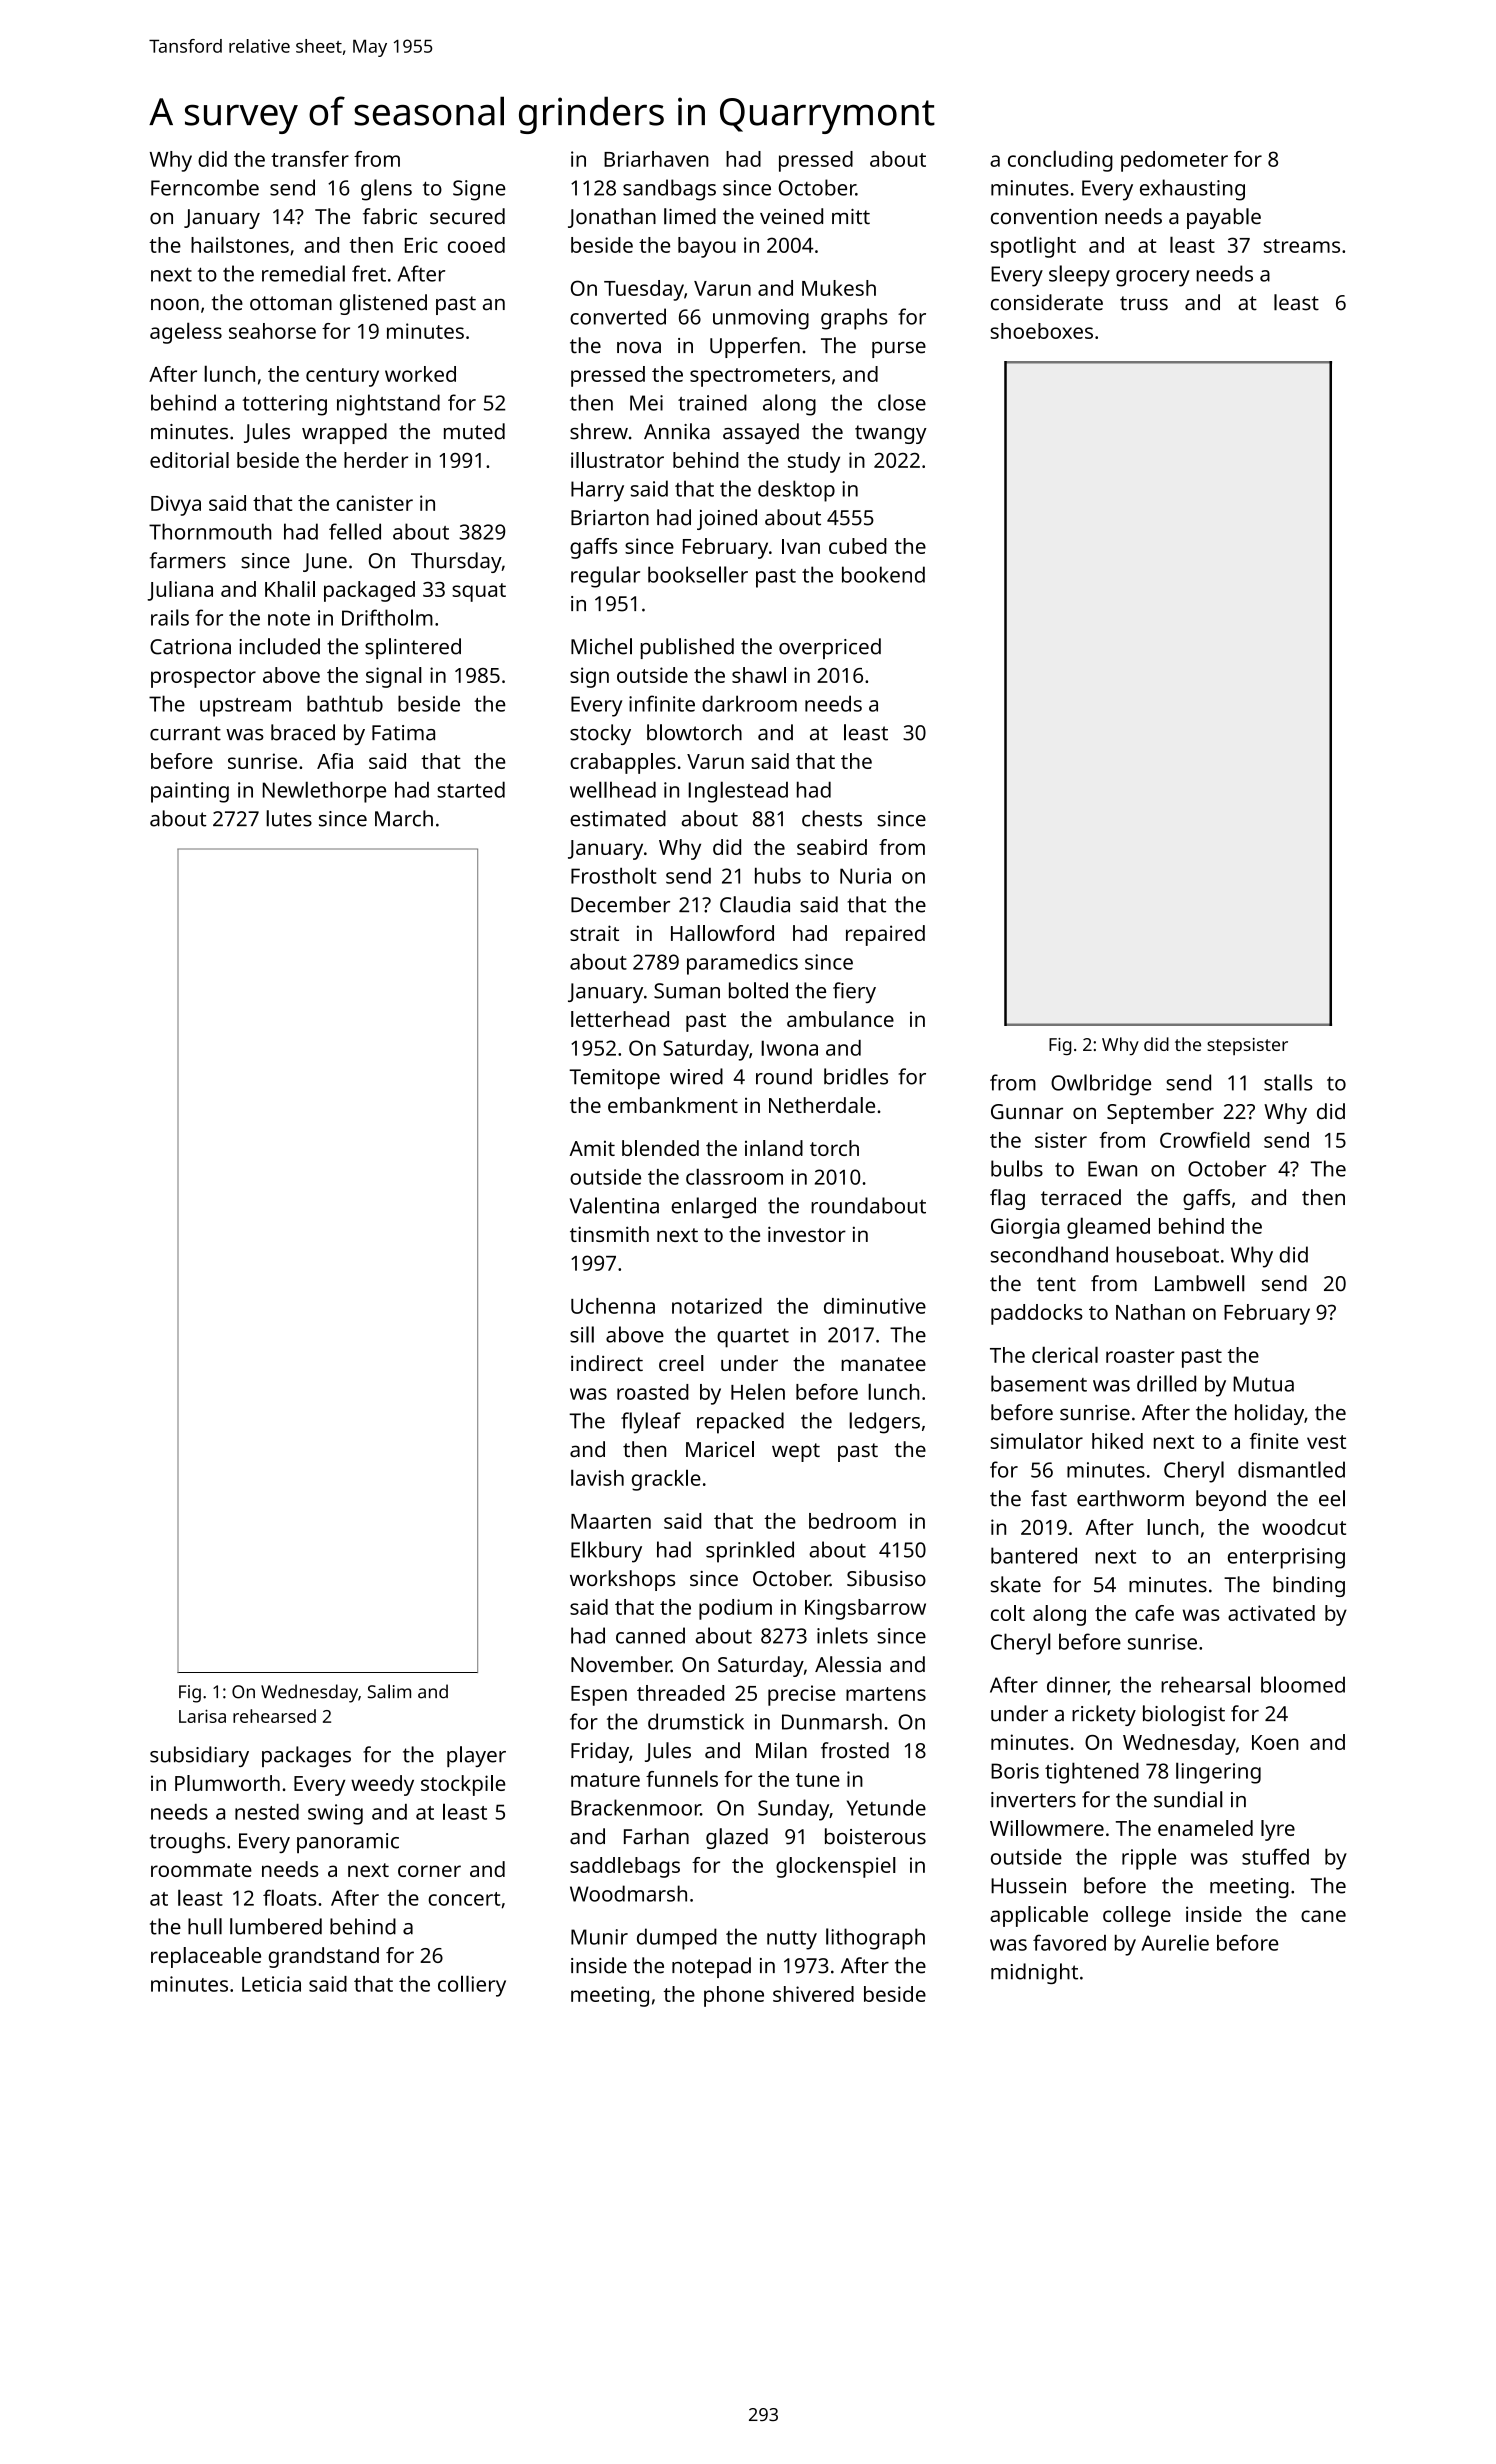 The width and height of the screenshot is (1496, 2464). I want to click on included, so click(280, 646).
